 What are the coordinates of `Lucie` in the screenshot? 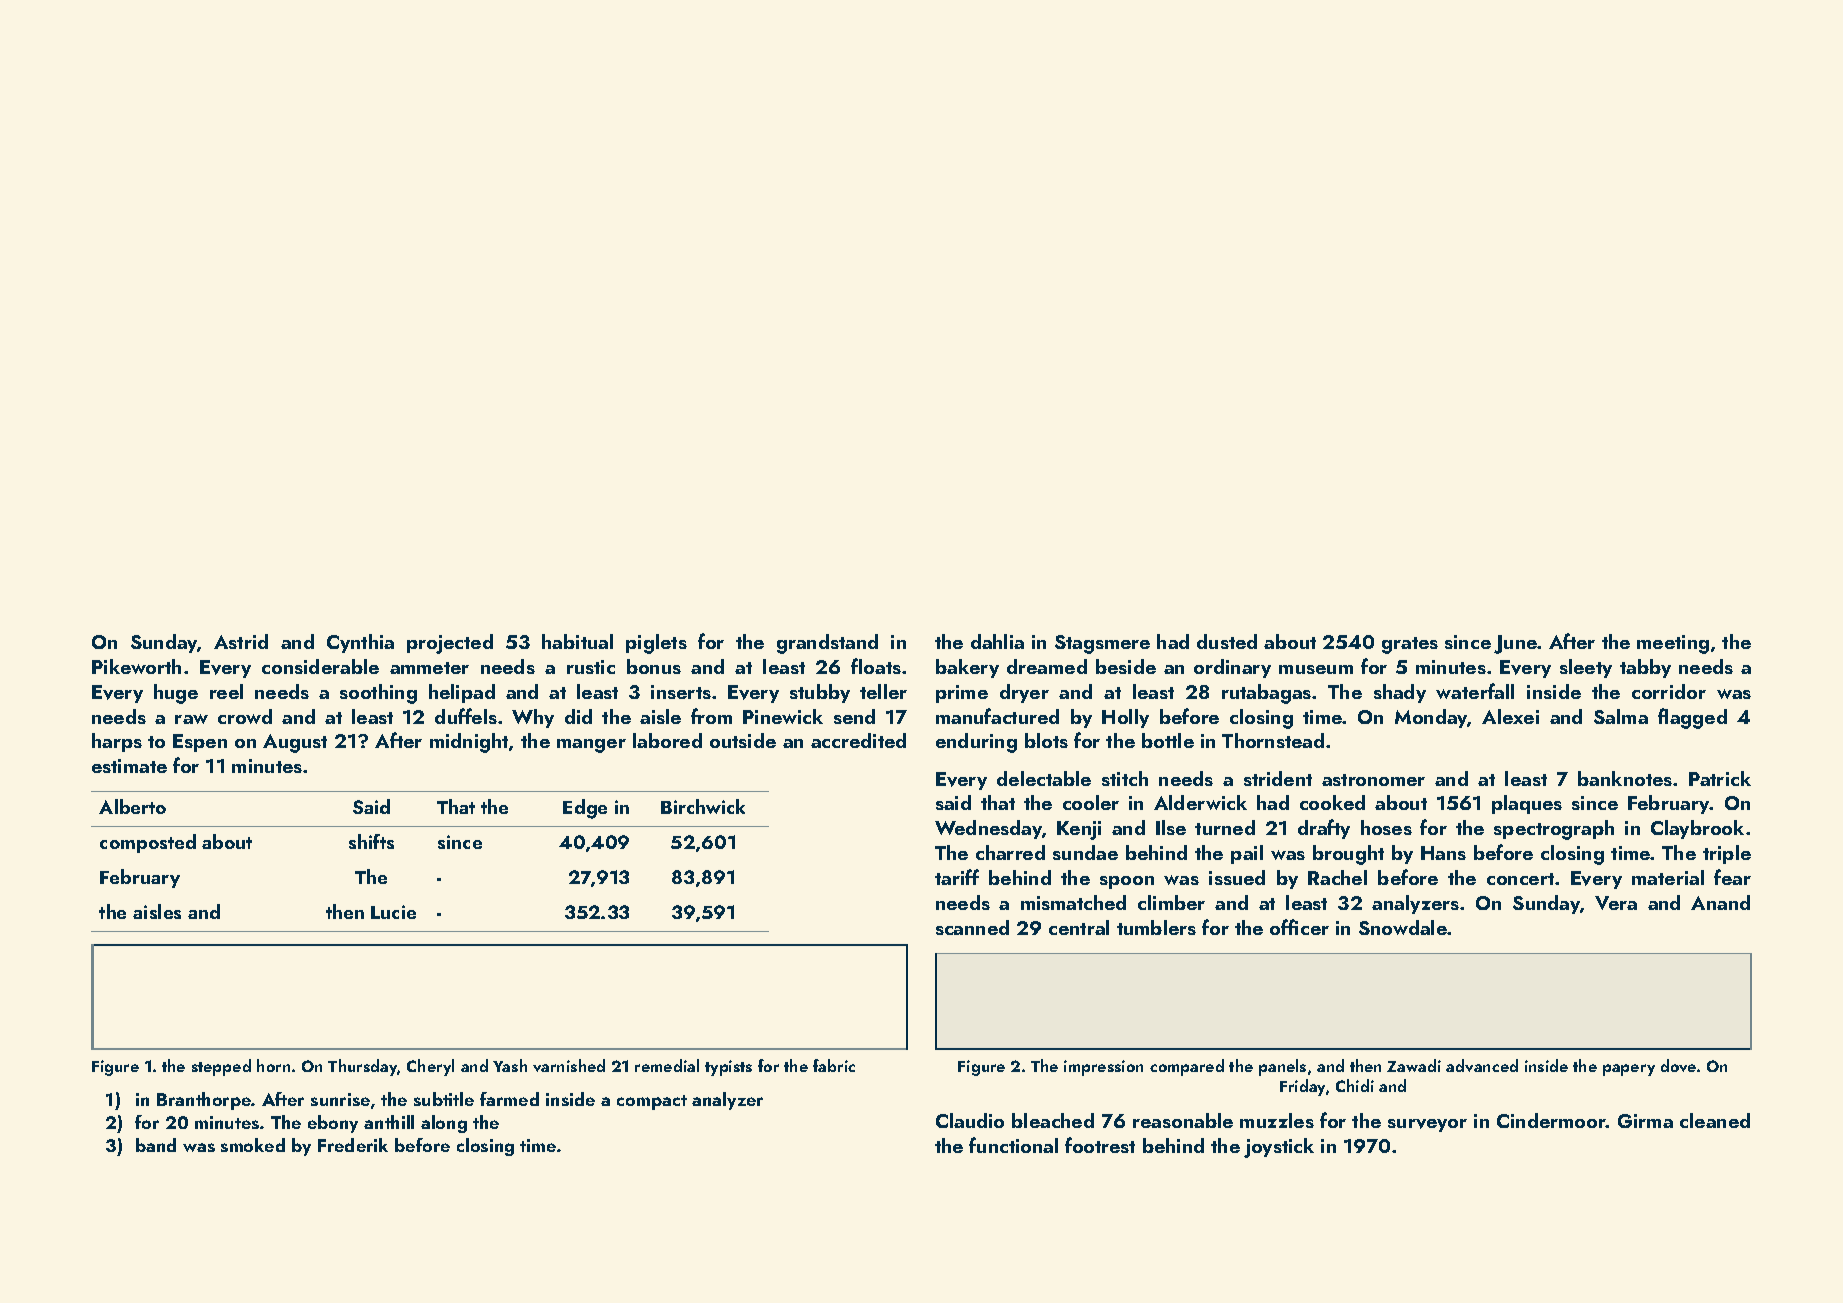 It's located at (393, 912).
